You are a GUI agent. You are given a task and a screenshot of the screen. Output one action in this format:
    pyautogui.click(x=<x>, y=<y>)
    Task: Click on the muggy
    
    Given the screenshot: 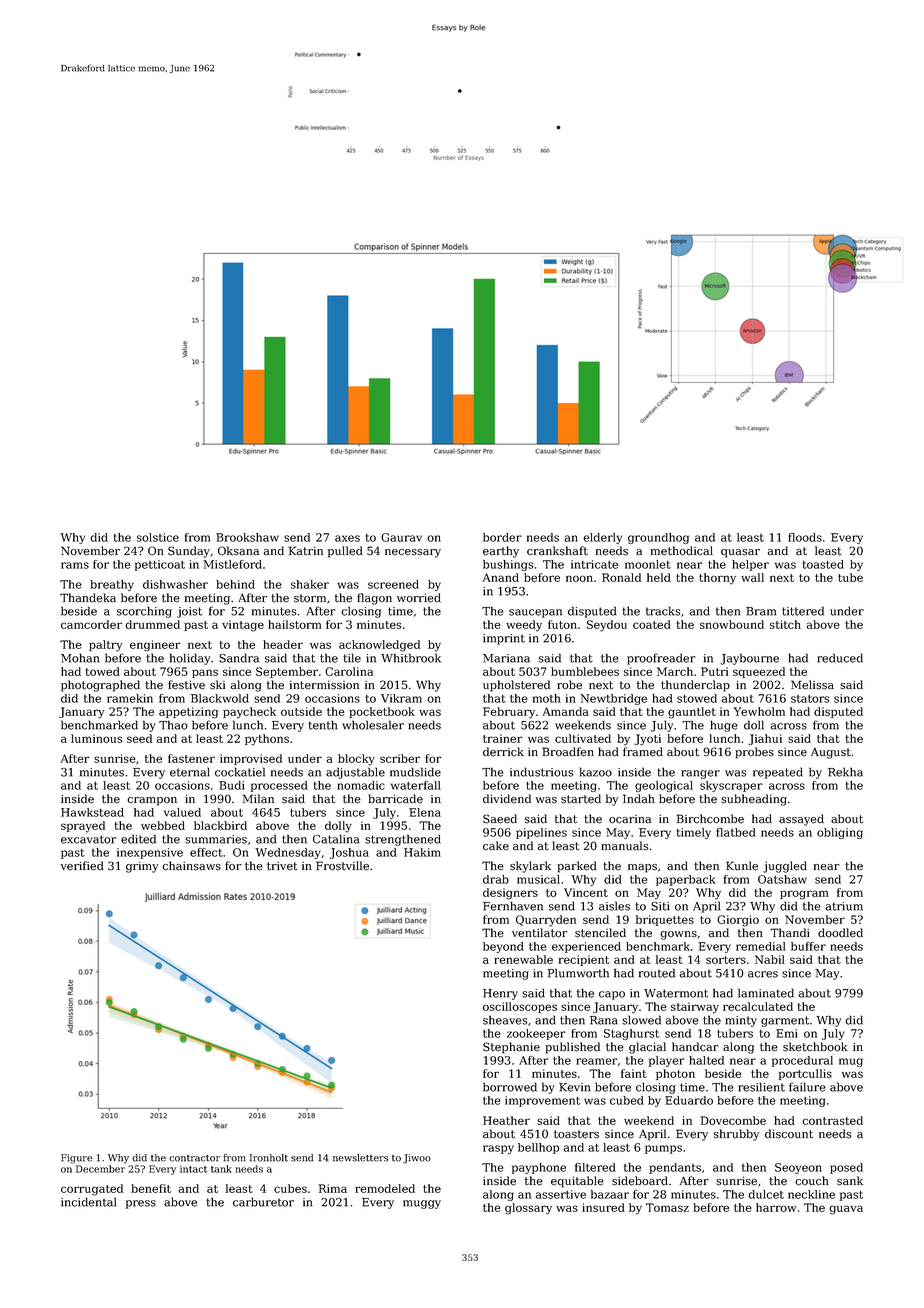 What is the action you would take?
    pyautogui.click(x=422, y=1204)
